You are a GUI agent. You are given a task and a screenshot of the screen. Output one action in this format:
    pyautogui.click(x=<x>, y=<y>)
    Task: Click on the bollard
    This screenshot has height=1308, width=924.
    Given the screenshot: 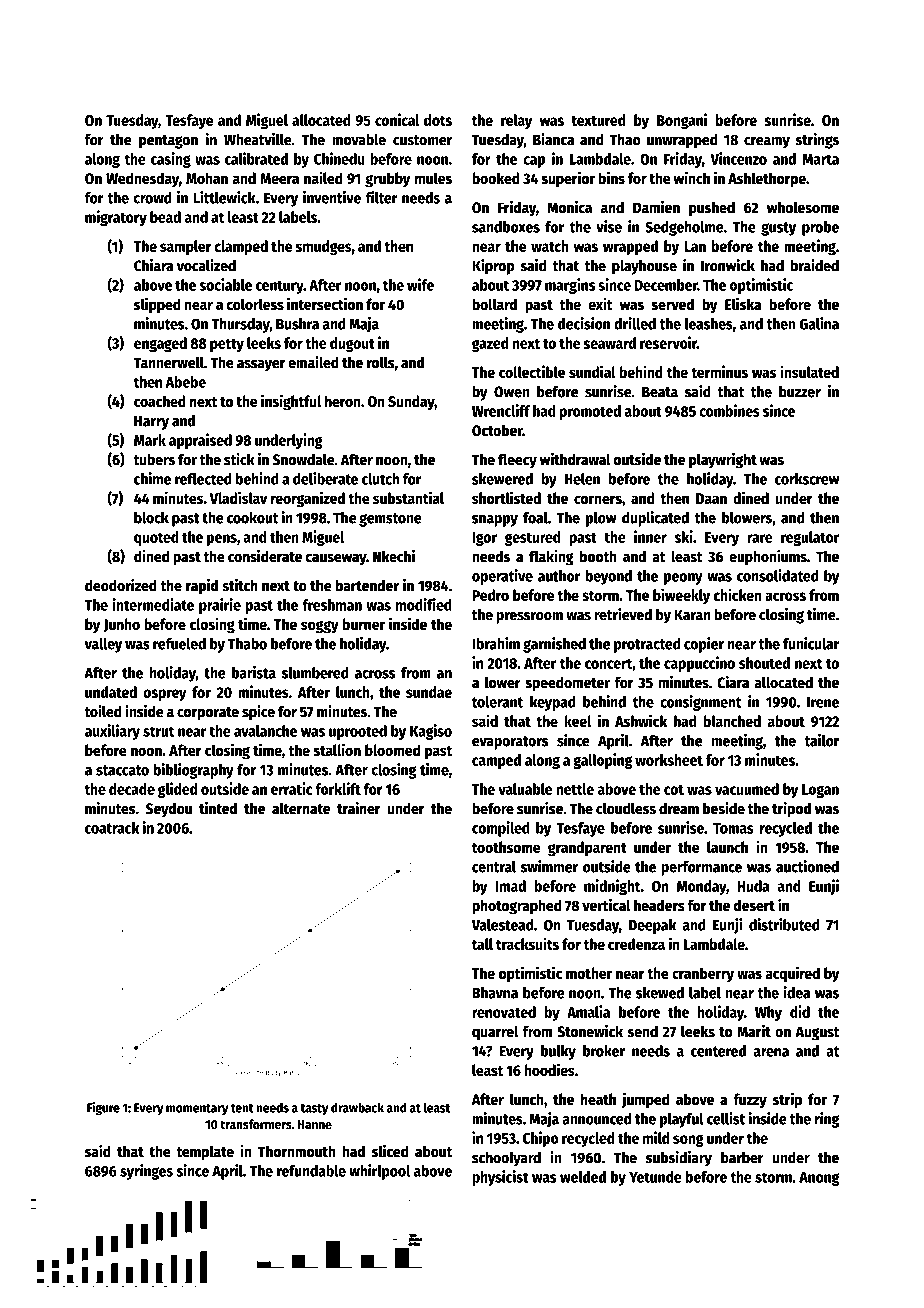 What is the action you would take?
    pyautogui.click(x=494, y=304)
